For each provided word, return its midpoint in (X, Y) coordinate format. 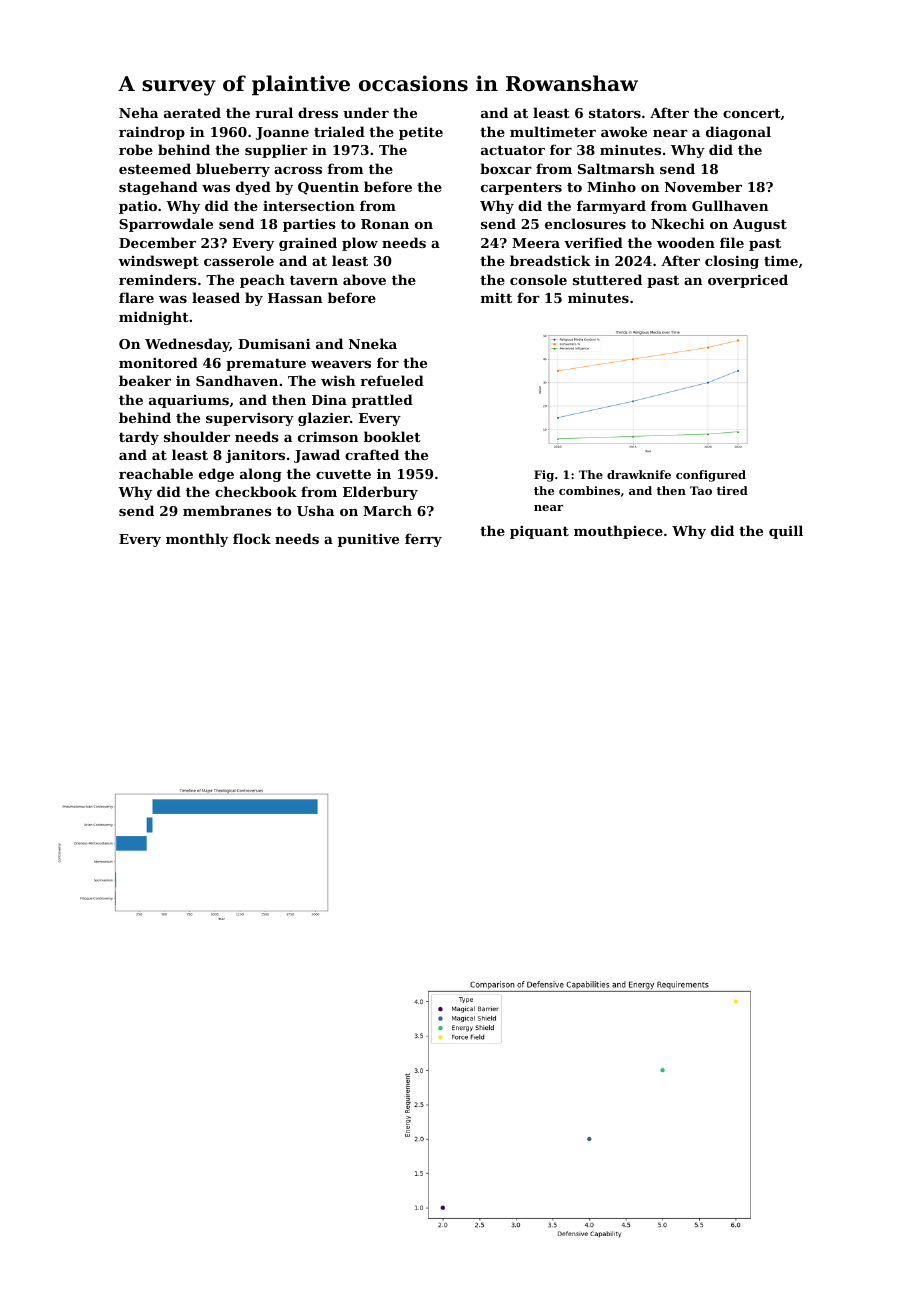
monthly (197, 540)
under (366, 112)
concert (752, 113)
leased (216, 297)
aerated (192, 112)
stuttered (607, 279)
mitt (496, 297)
